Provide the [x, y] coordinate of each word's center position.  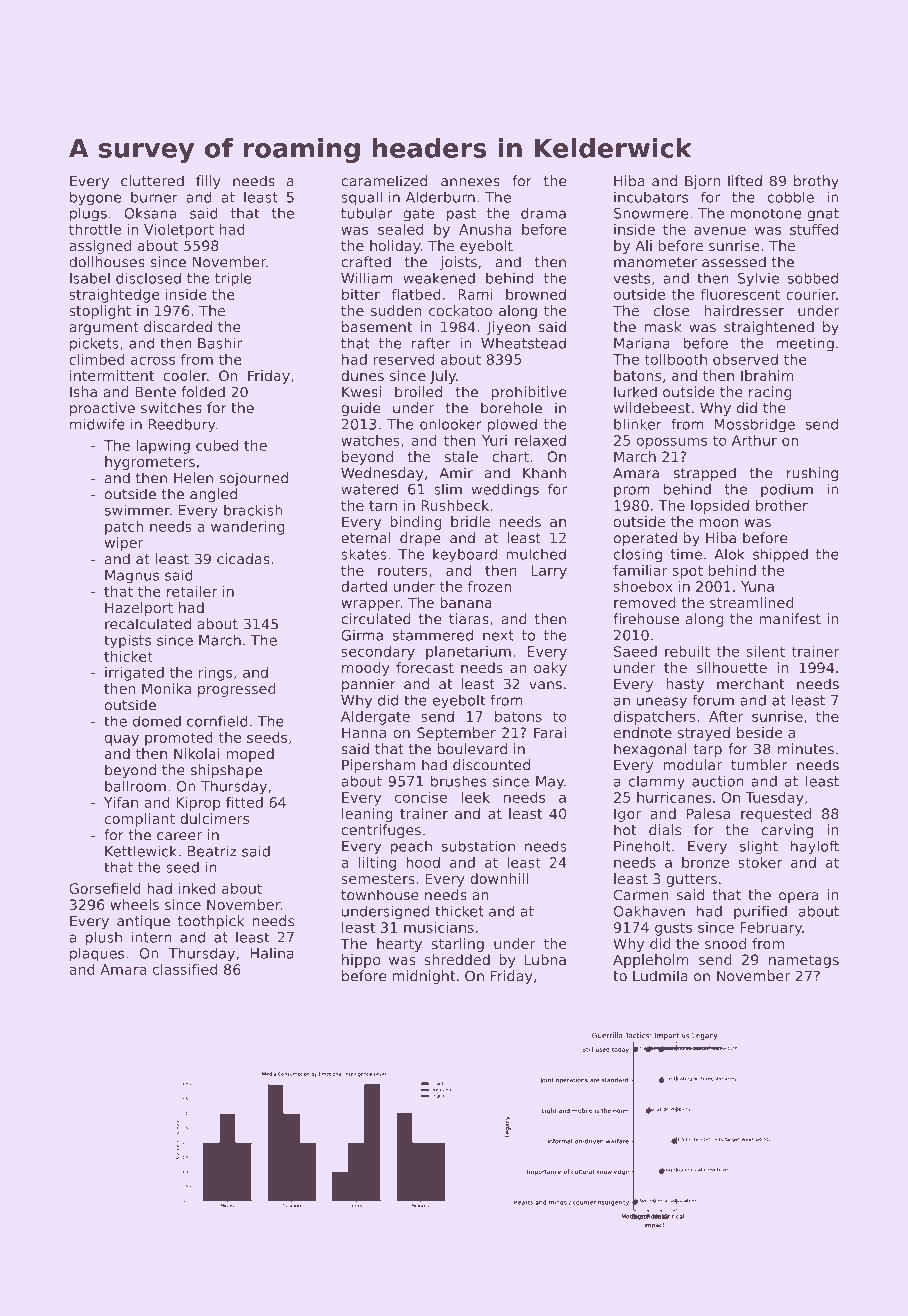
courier [811, 294]
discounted [491, 765]
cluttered [152, 181]
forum [713, 700]
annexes [470, 182]
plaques [97, 954]
